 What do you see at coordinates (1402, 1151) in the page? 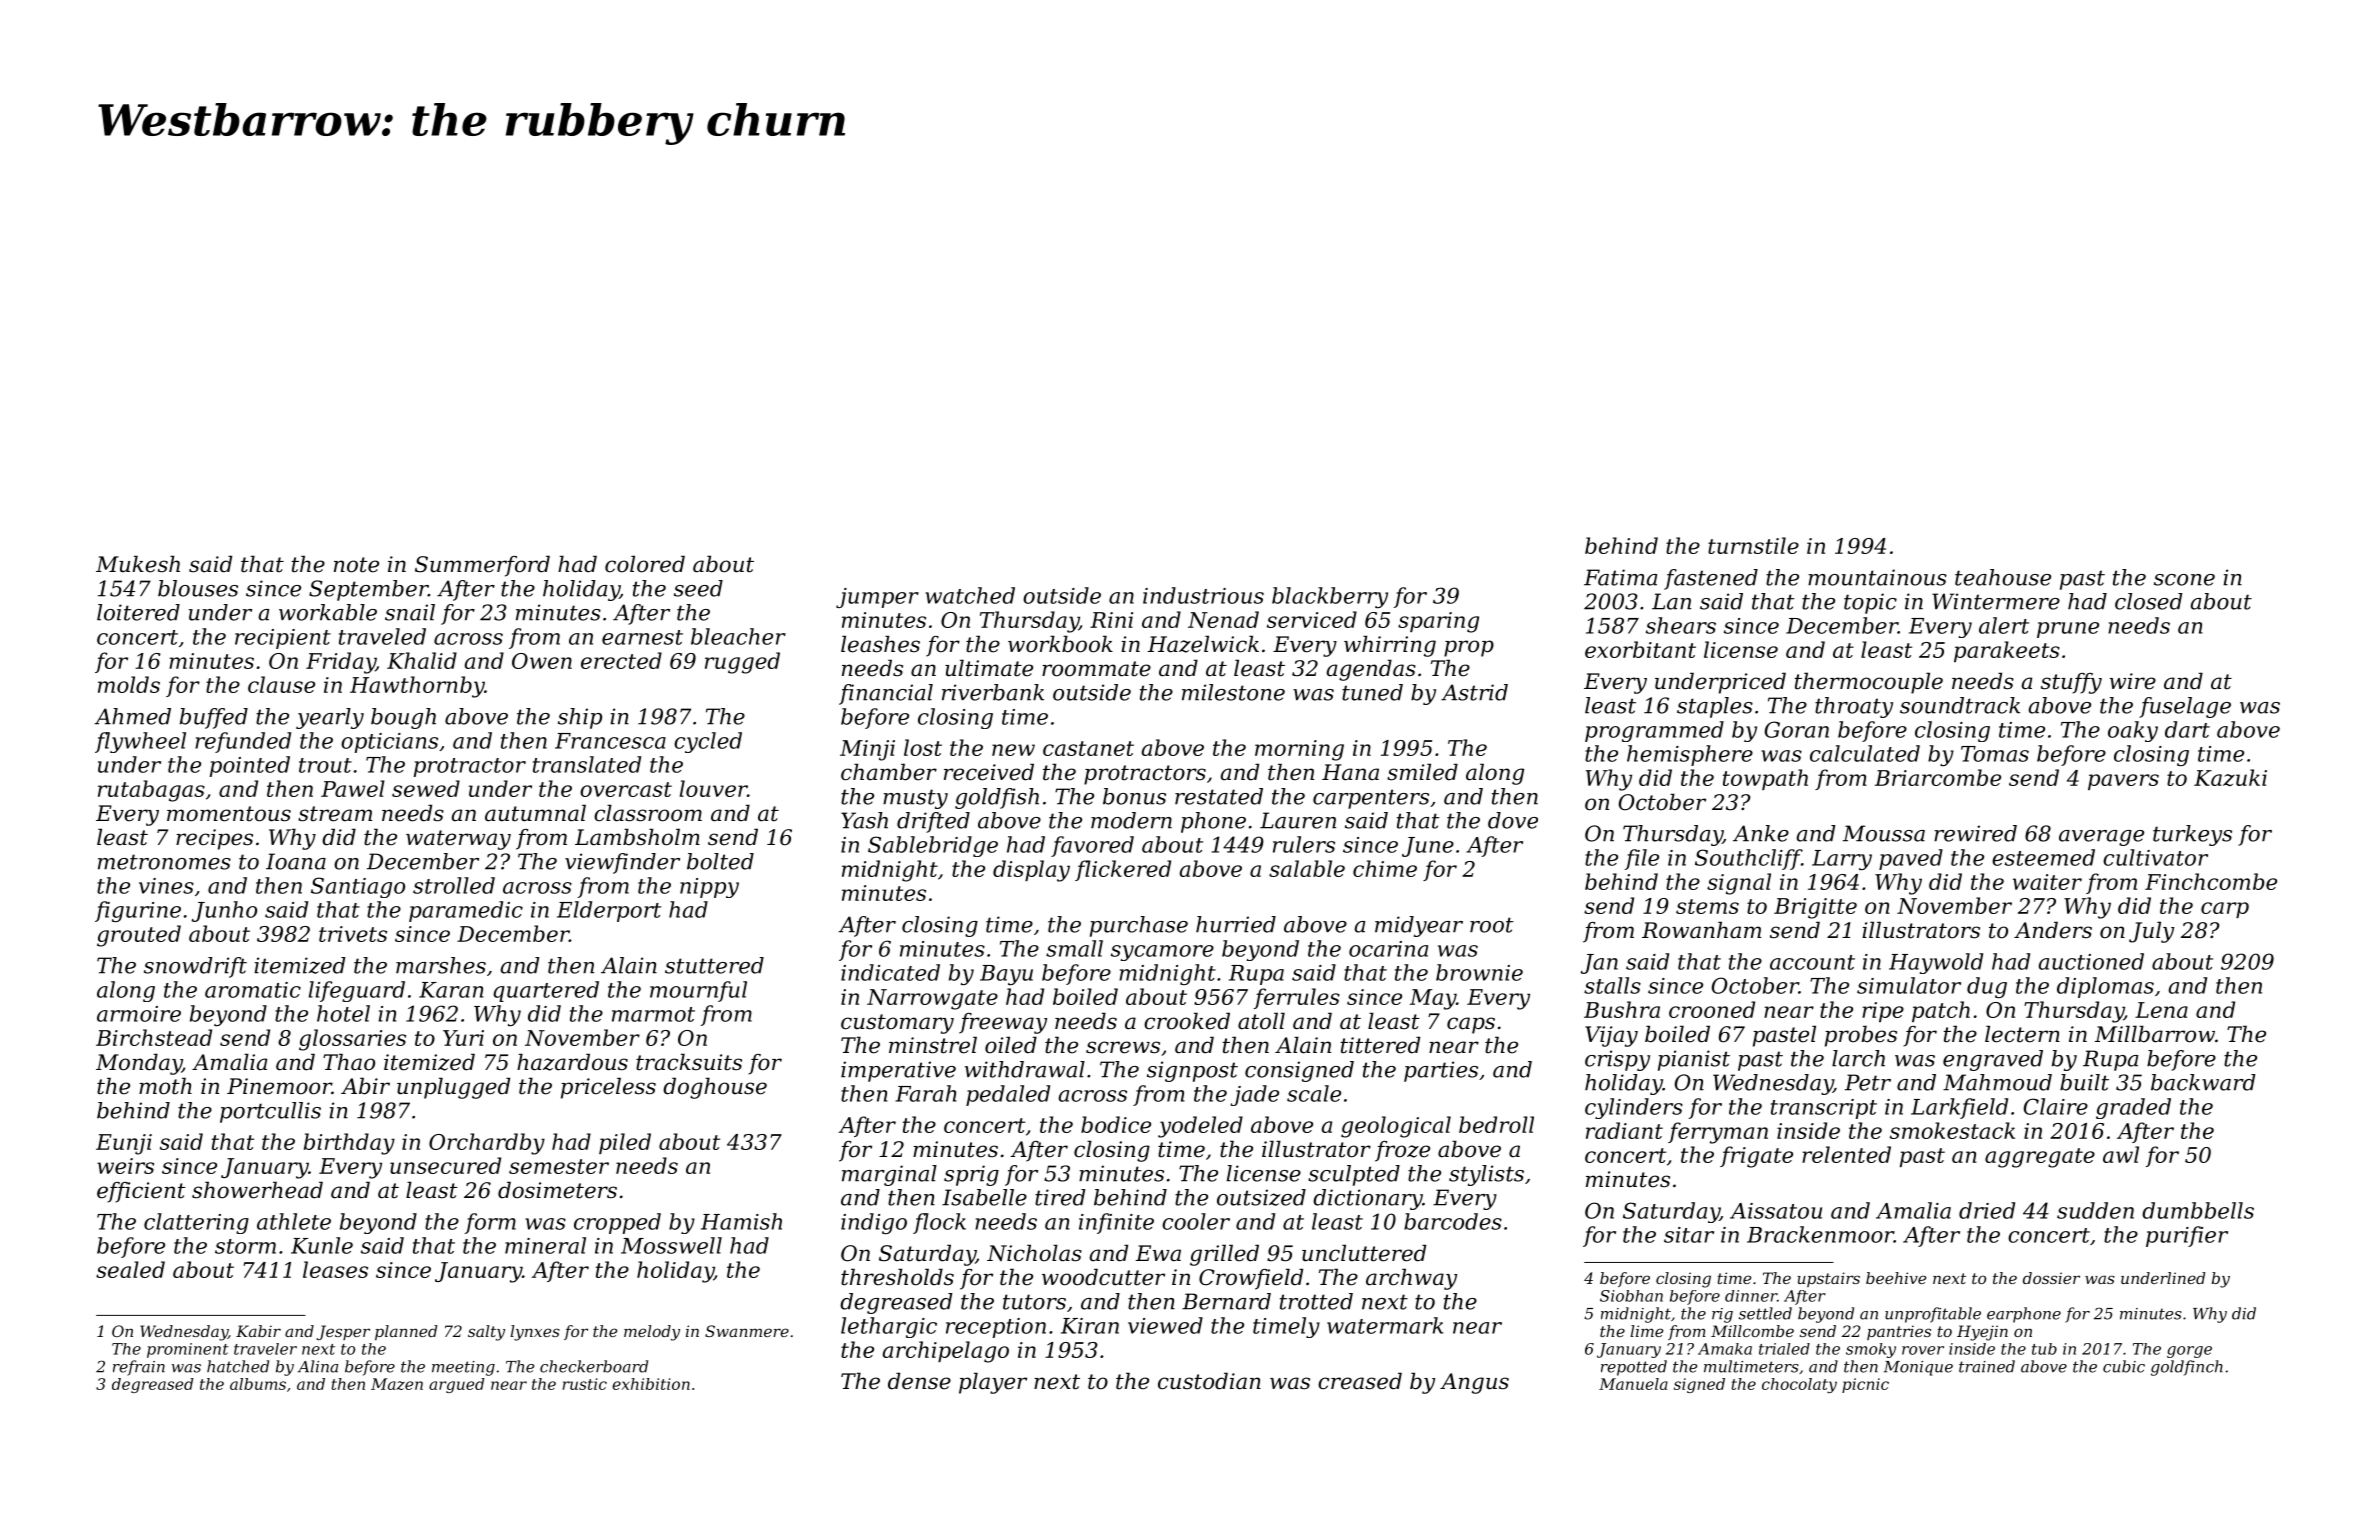
I see `froze` at bounding box center [1402, 1151].
